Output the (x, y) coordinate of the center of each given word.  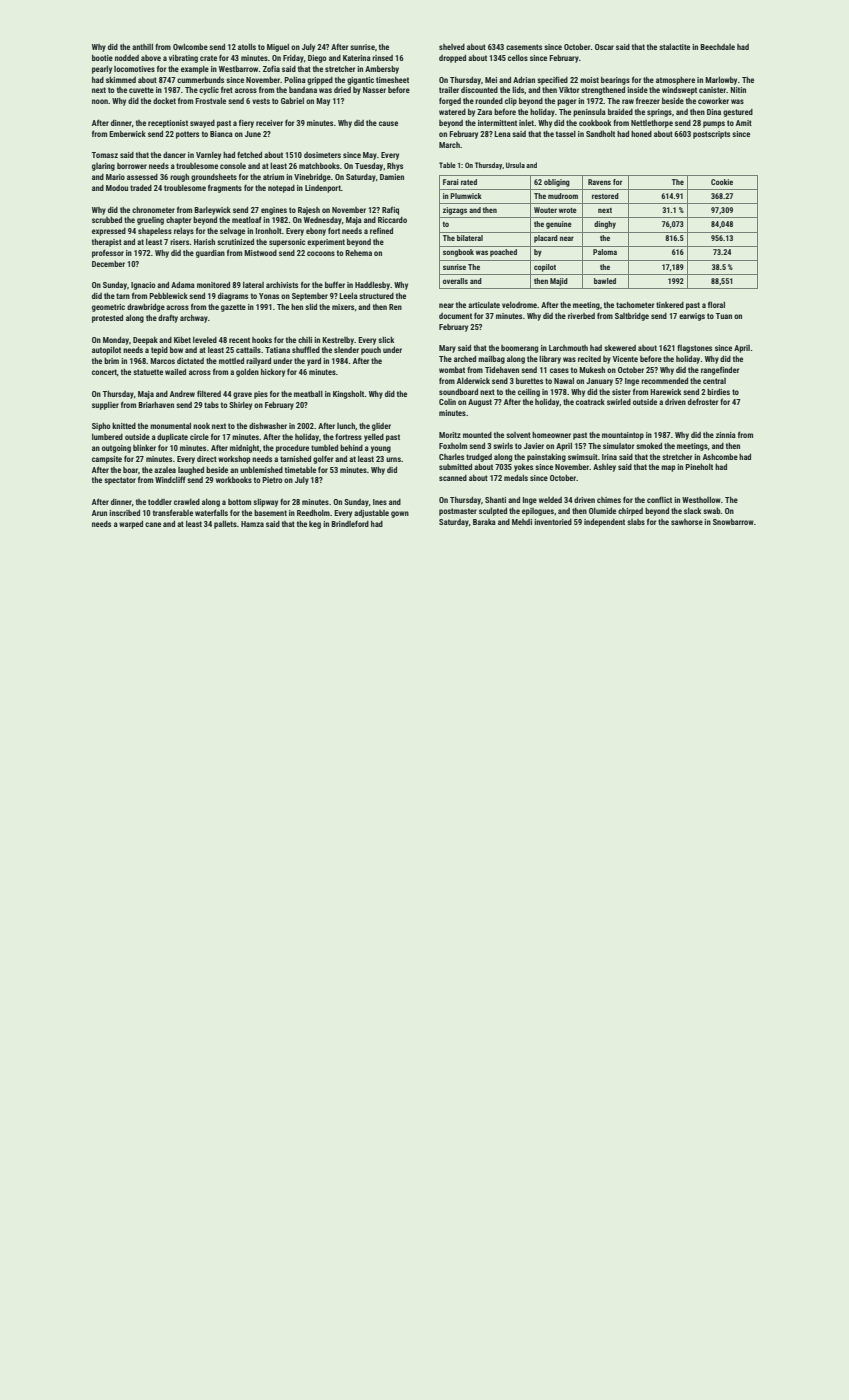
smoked (649, 446)
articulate (484, 305)
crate (208, 58)
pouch (371, 351)
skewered (620, 348)
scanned (453, 478)
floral (716, 304)
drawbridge (146, 308)
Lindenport (323, 189)
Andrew (182, 394)
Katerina (357, 58)
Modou (117, 188)
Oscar (604, 47)
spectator (120, 481)
